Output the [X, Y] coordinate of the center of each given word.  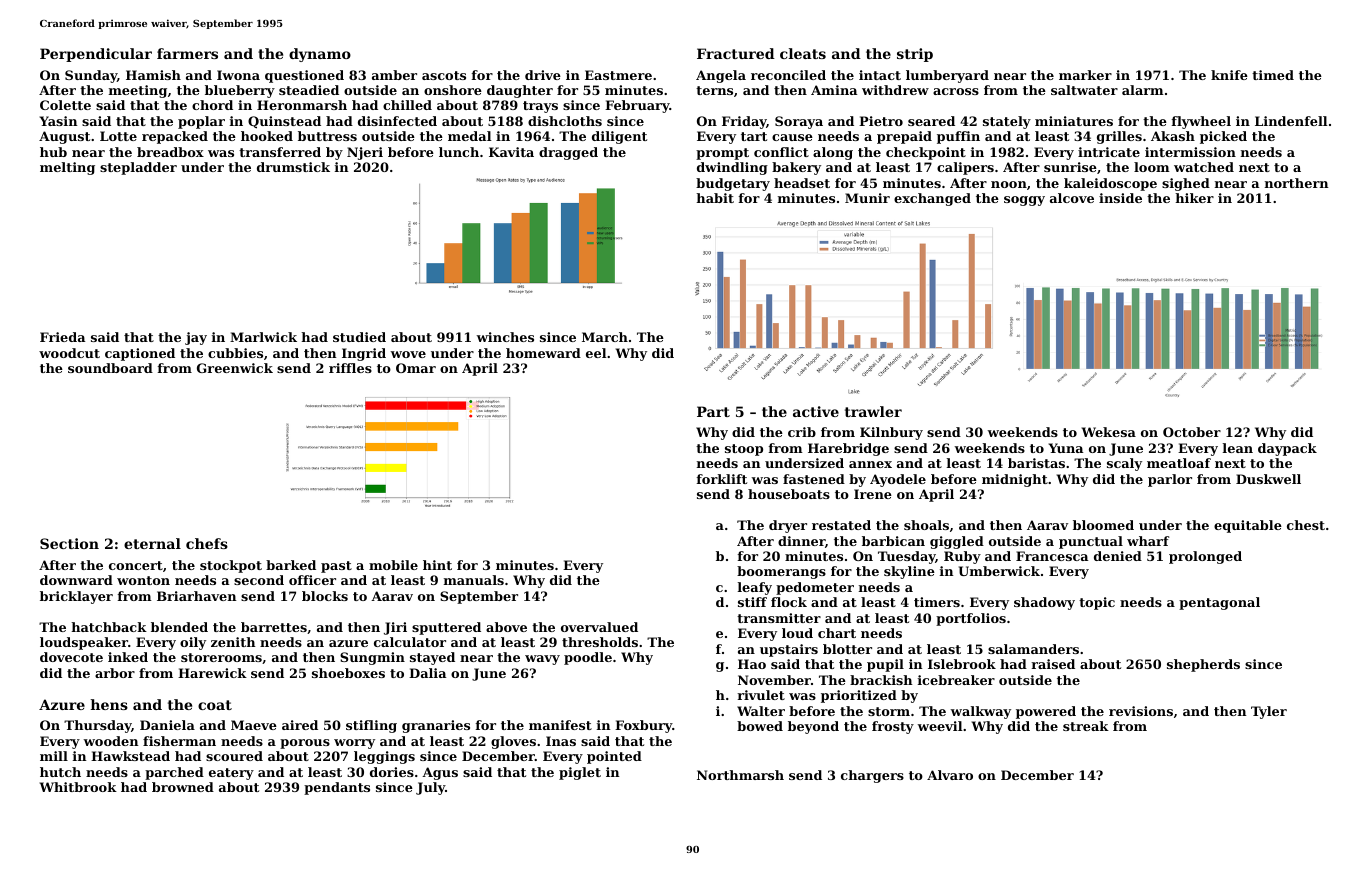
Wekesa [1109, 432]
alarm [1143, 90]
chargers [872, 776]
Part [713, 411]
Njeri [365, 153]
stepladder [138, 168]
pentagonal [1219, 603]
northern [1297, 183]
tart [754, 136]
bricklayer [76, 597]
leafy [755, 588]
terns [714, 90]
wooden [111, 741]
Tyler [1269, 712]
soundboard [110, 368]
